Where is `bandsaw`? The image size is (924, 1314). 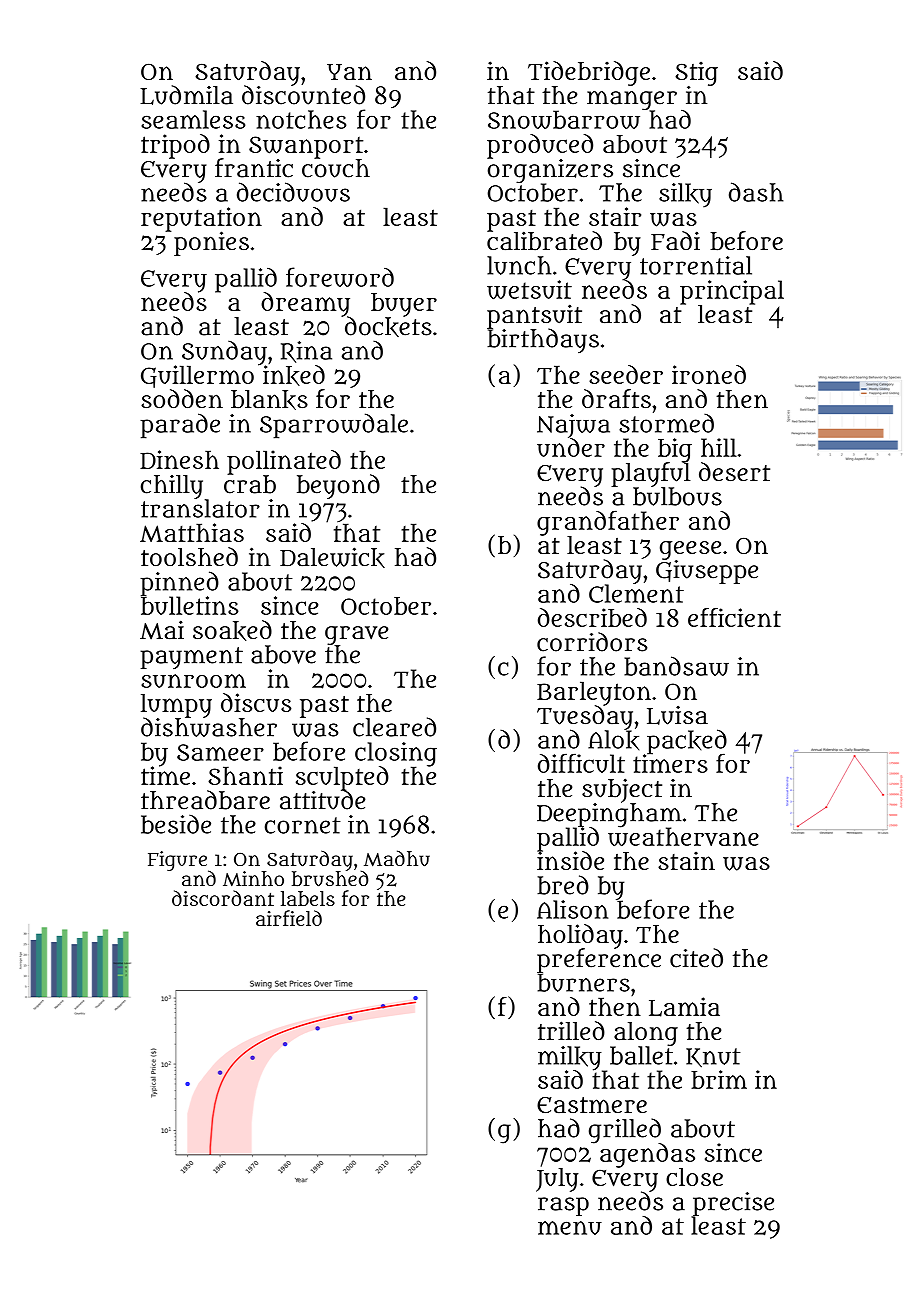 bandsaw is located at coordinates (676, 666).
